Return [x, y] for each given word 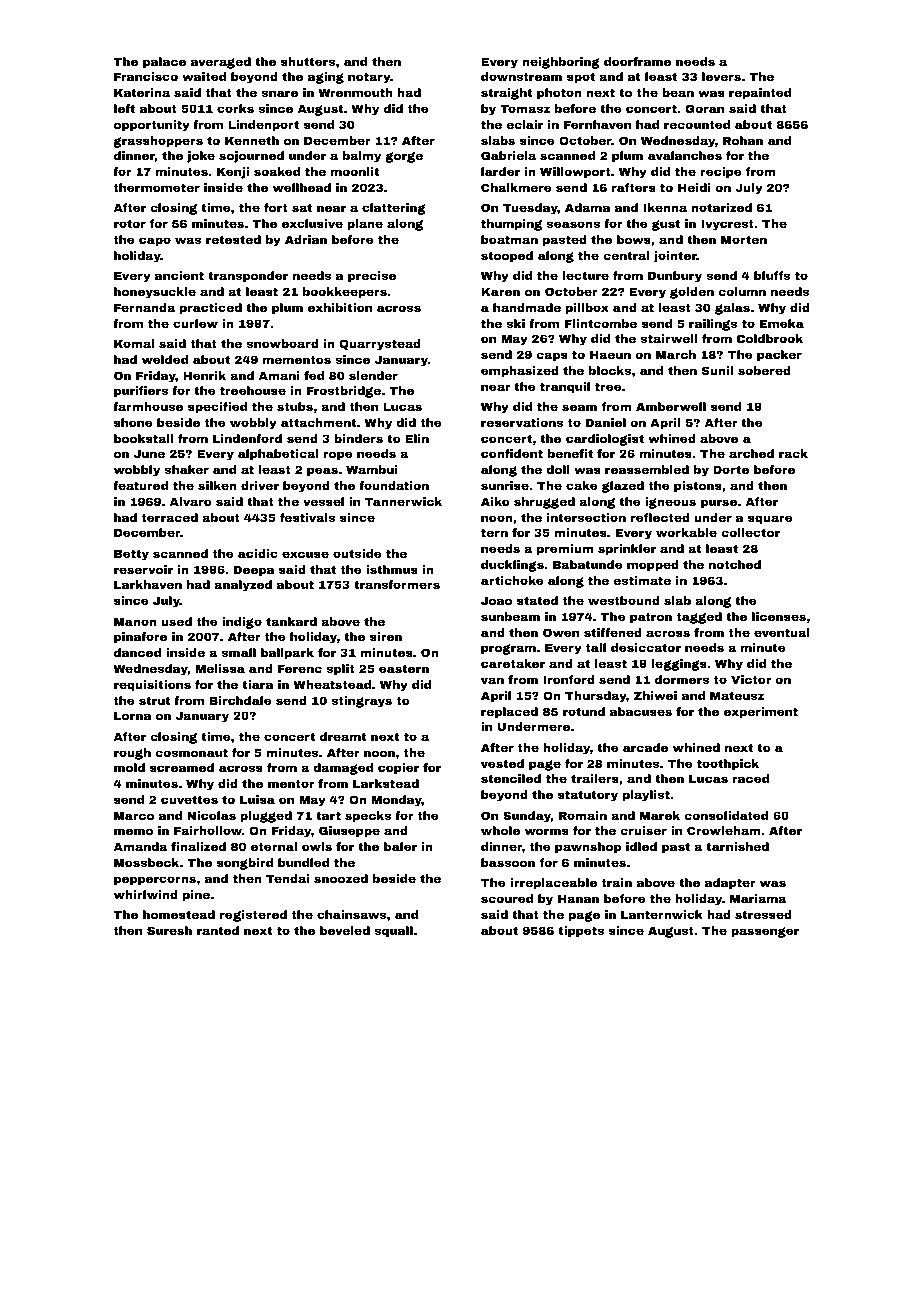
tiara [258, 684]
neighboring [561, 63]
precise [372, 277]
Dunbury [675, 277]
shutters [308, 61]
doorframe [637, 61]
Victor [751, 679]
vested [502, 763]
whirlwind [146, 894]
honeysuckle [155, 293]
